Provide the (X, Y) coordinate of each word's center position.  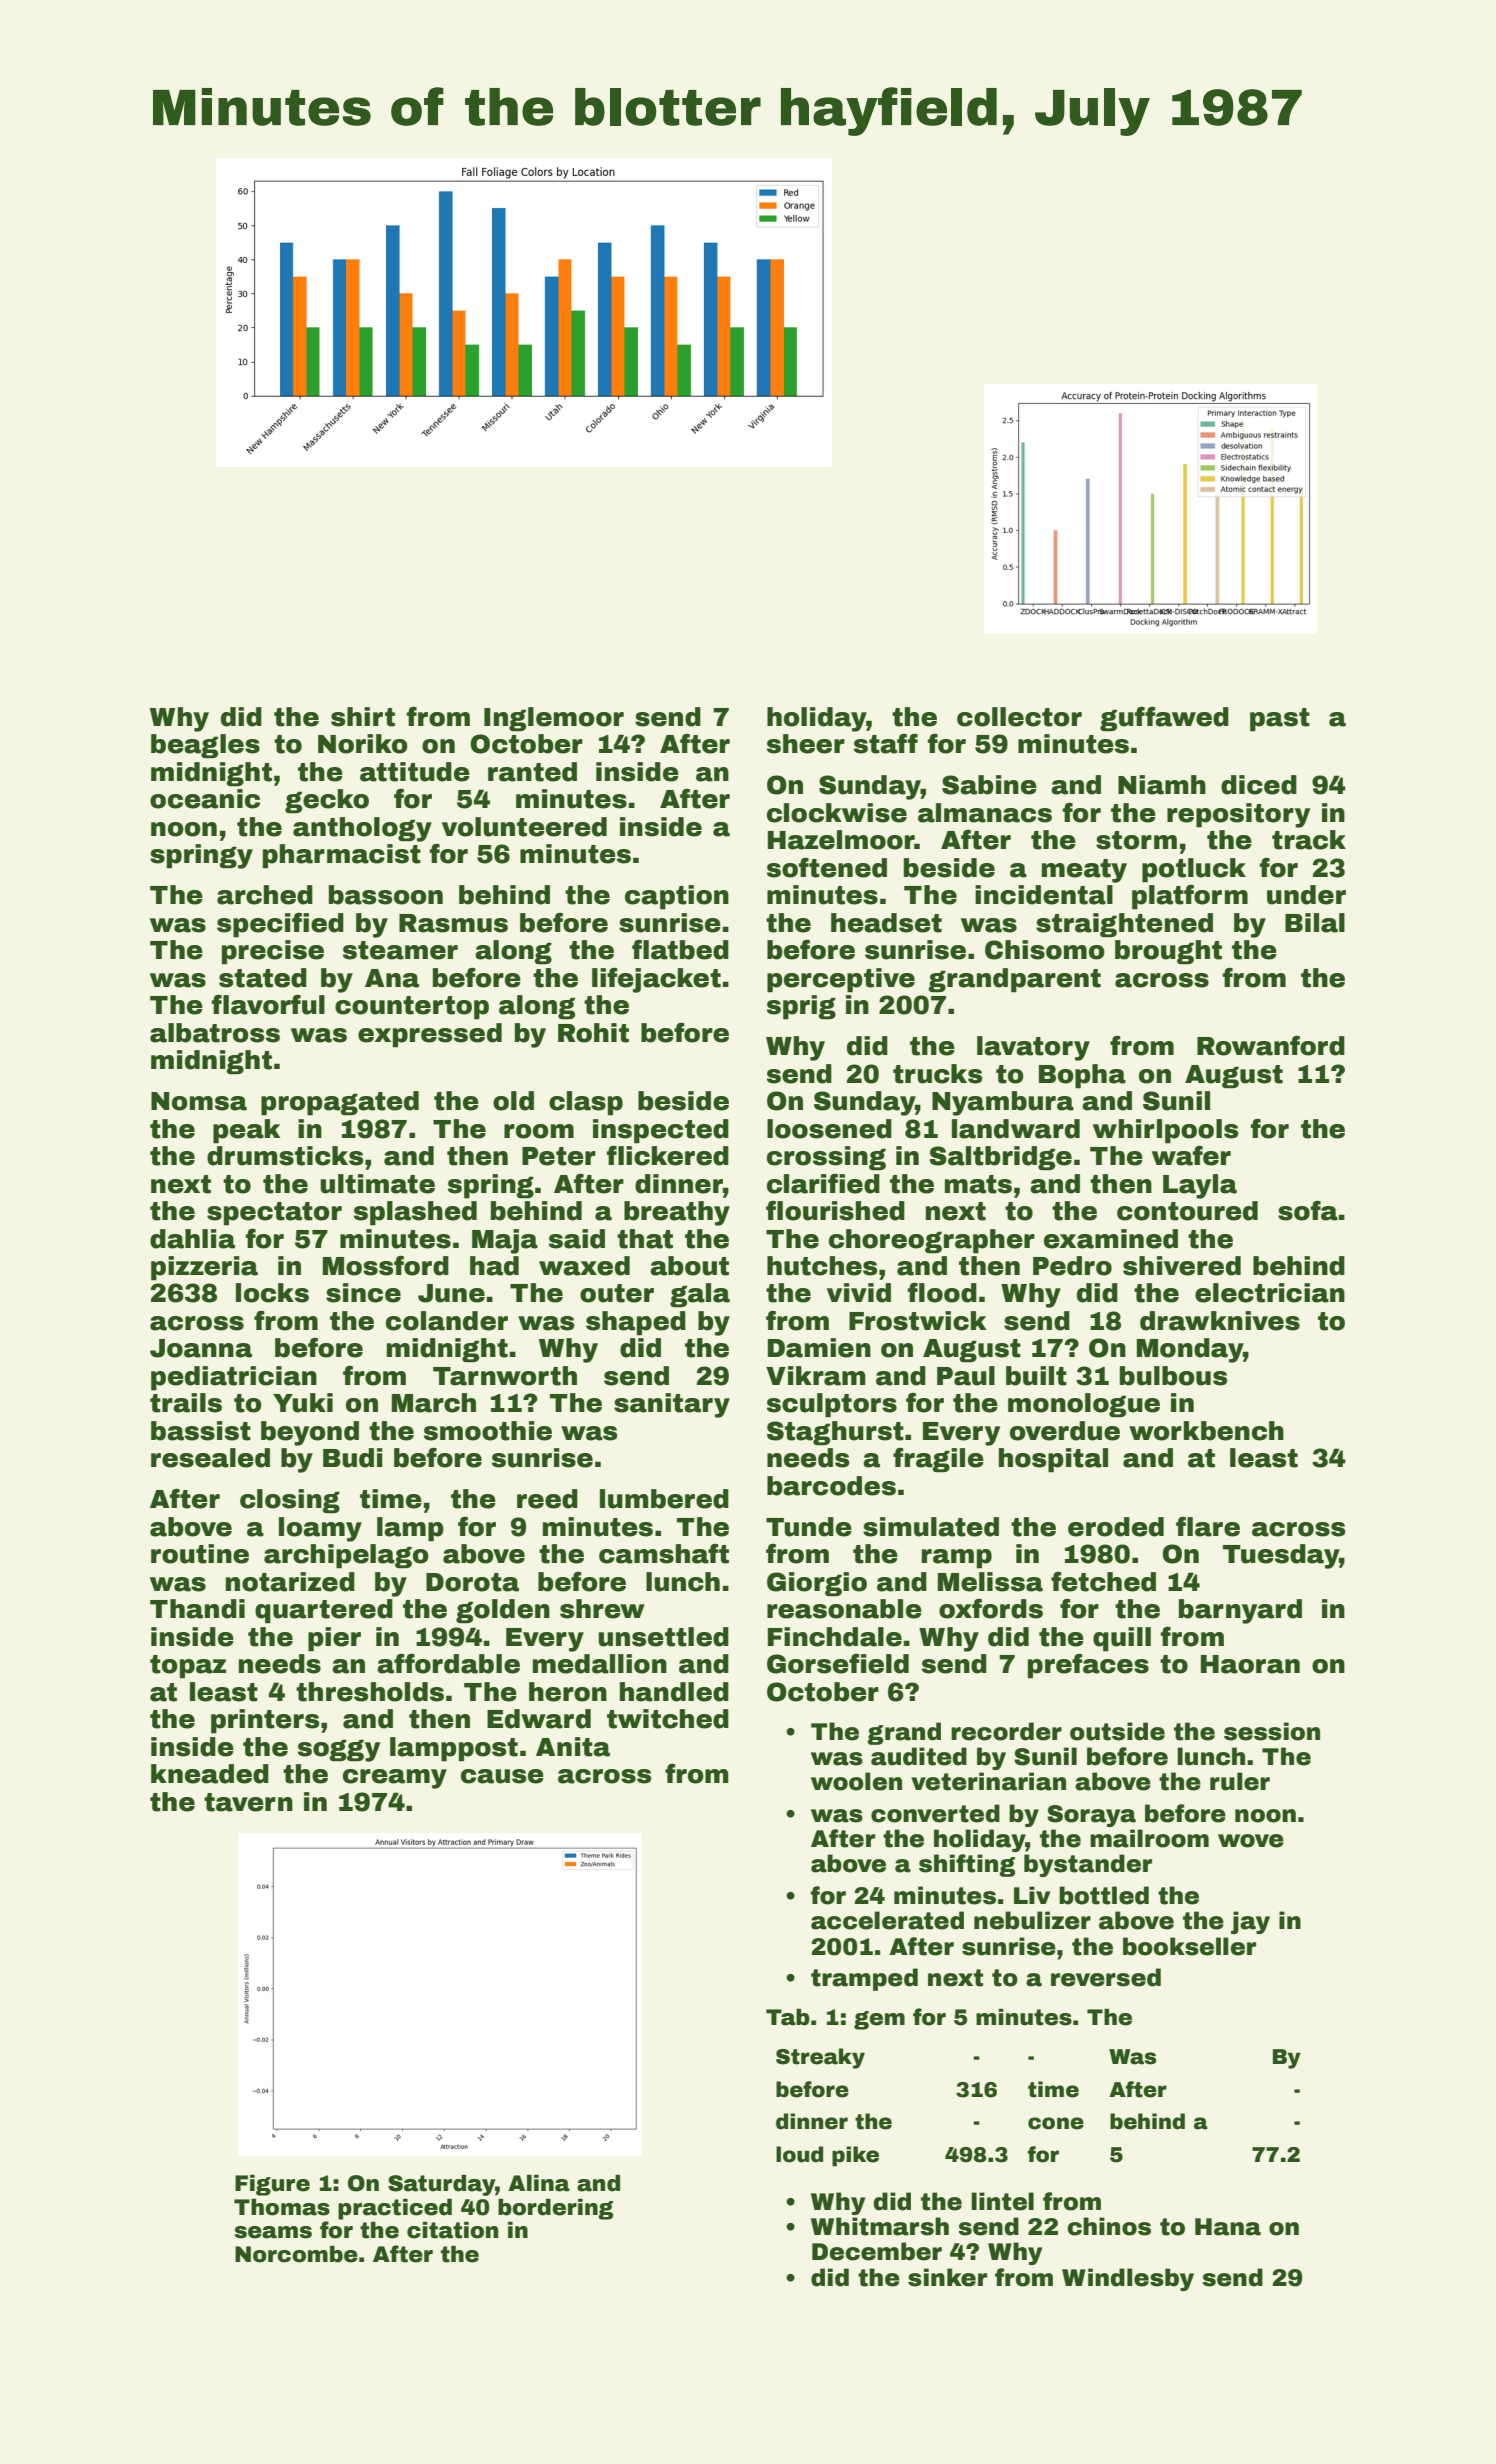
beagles (205, 746)
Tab (788, 2017)
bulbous (1173, 1376)
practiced (395, 2209)
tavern (248, 1802)
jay (1250, 1922)
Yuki (303, 1403)
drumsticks (285, 1156)
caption (677, 897)
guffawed (1164, 719)
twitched (668, 1719)
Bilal (1315, 923)
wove (1251, 1841)
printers (265, 1721)
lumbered (664, 1499)
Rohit (593, 1033)
